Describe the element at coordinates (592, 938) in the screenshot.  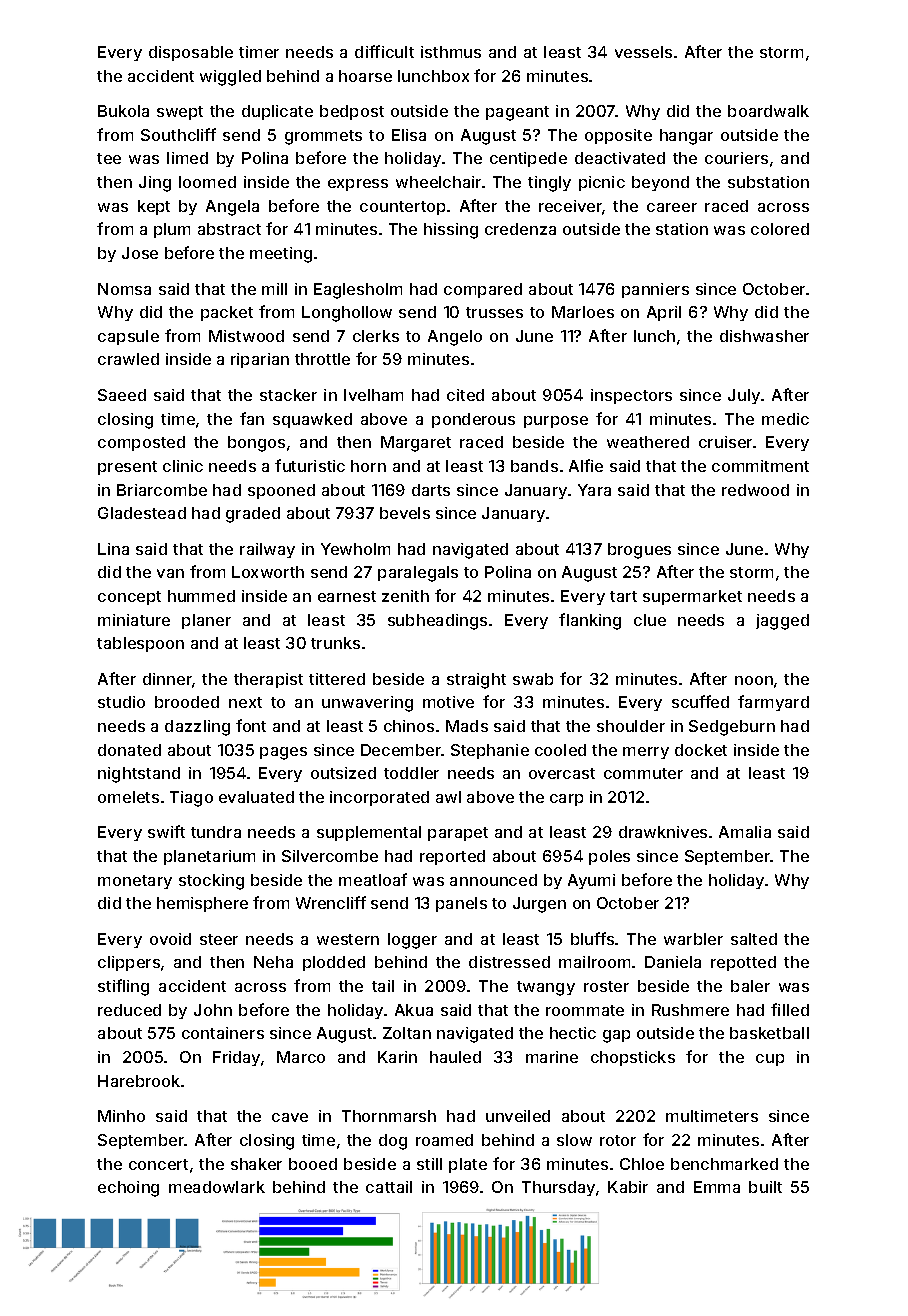
I see `bluffs` at that location.
